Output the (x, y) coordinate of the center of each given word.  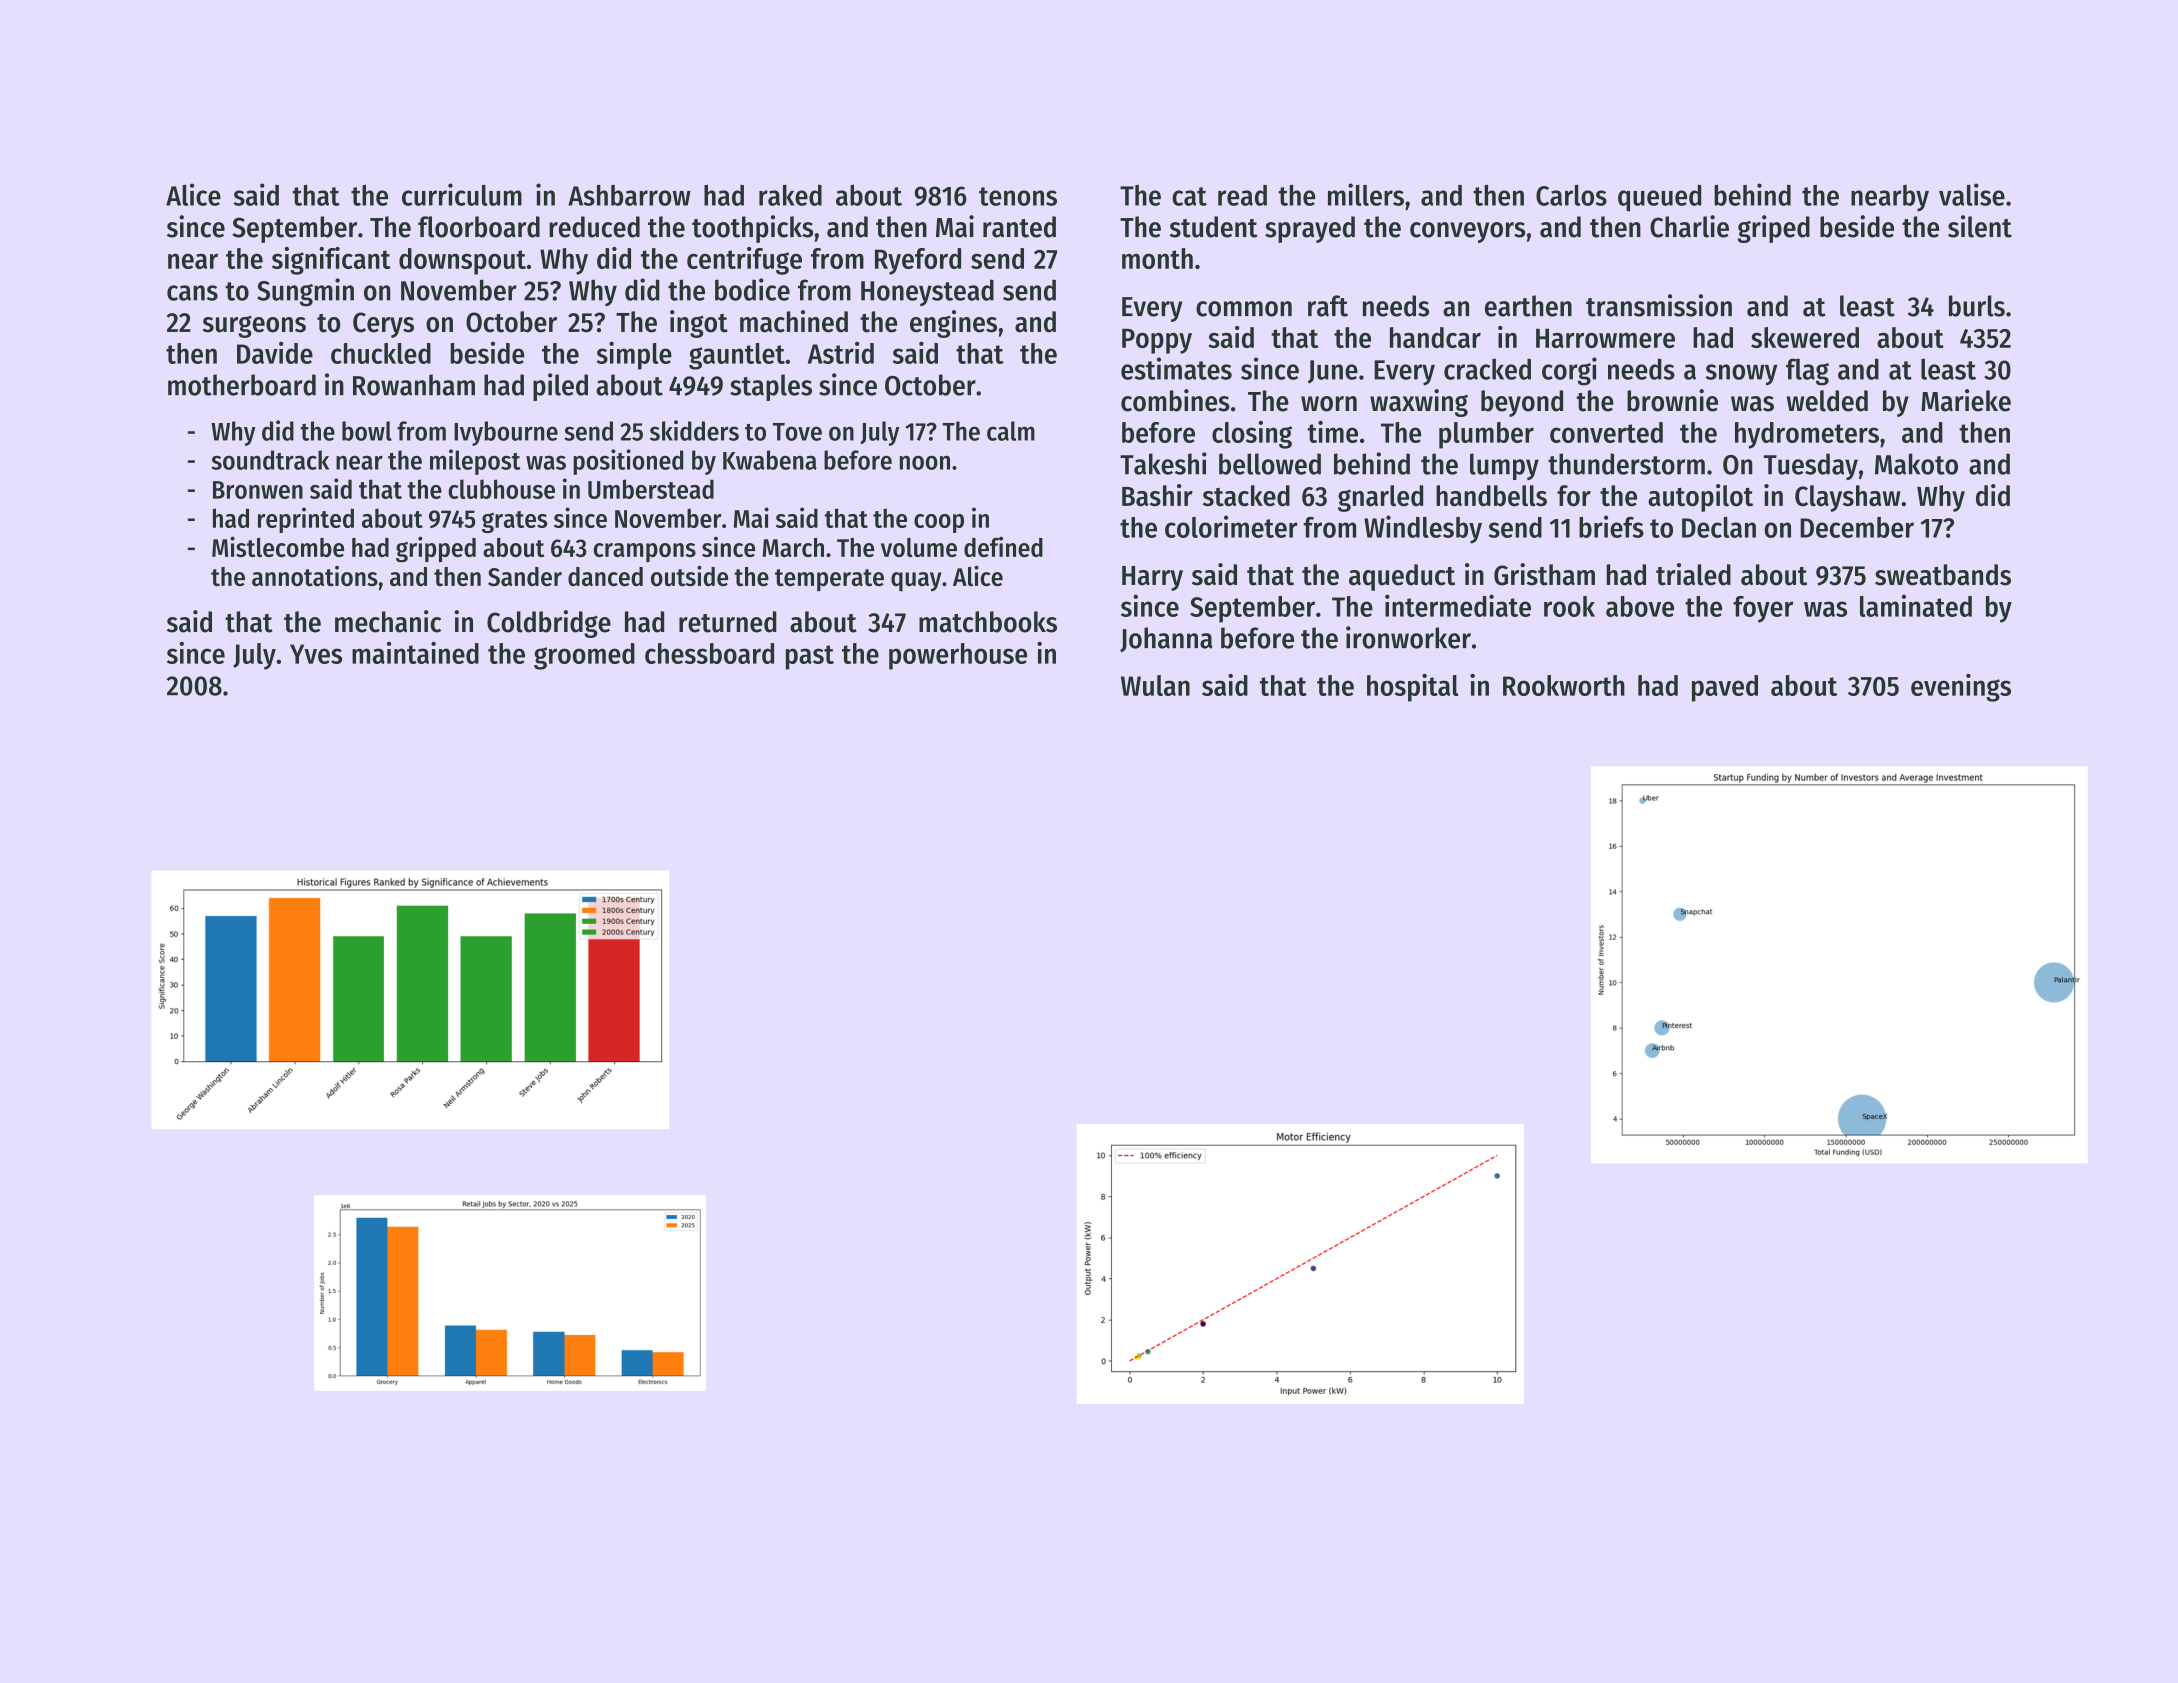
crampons (645, 552)
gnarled (1380, 498)
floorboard (479, 227)
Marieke (1966, 400)
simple (634, 355)
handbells (1491, 496)
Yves (316, 654)
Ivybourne (506, 433)
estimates (1176, 368)
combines (1175, 400)
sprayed (1310, 229)
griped (1774, 229)
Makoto (1916, 464)
